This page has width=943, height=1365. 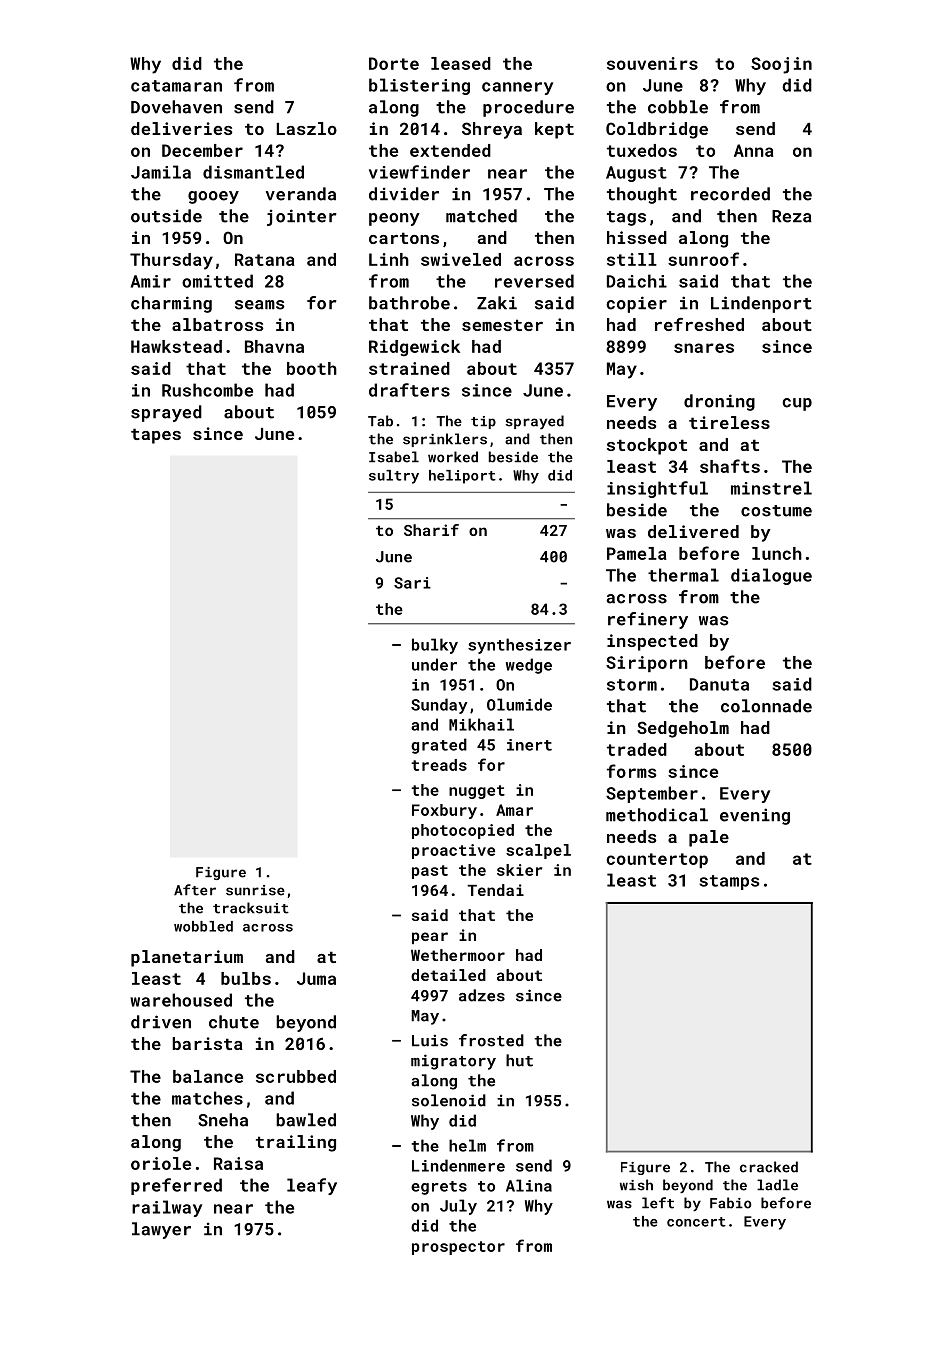 I want to click on strained, so click(x=409, y=368).
